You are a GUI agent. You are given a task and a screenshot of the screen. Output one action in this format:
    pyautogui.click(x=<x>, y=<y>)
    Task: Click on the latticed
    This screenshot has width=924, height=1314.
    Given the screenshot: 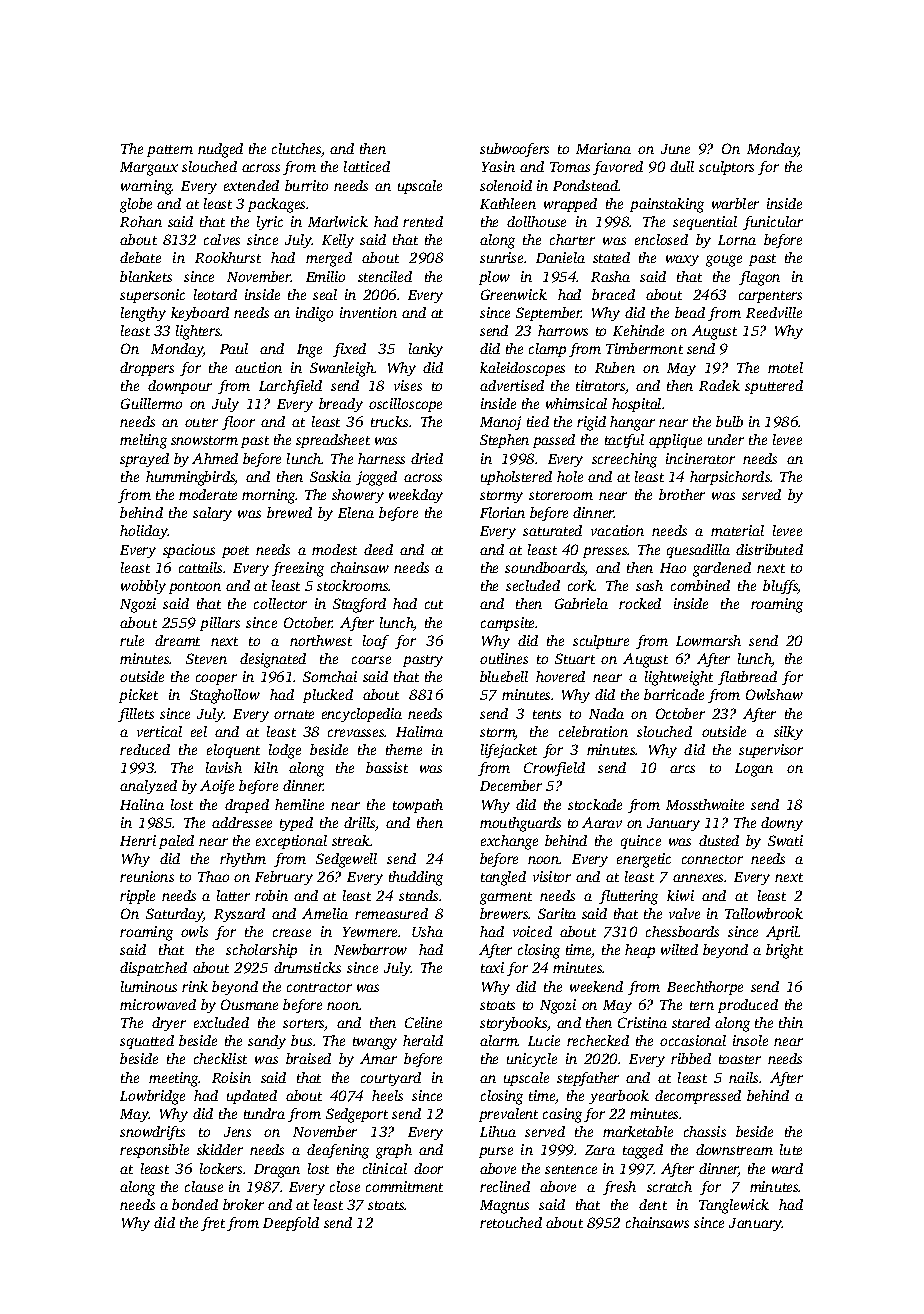 What is the action you would take?
    pyautogui.click(x=367, y=166)
